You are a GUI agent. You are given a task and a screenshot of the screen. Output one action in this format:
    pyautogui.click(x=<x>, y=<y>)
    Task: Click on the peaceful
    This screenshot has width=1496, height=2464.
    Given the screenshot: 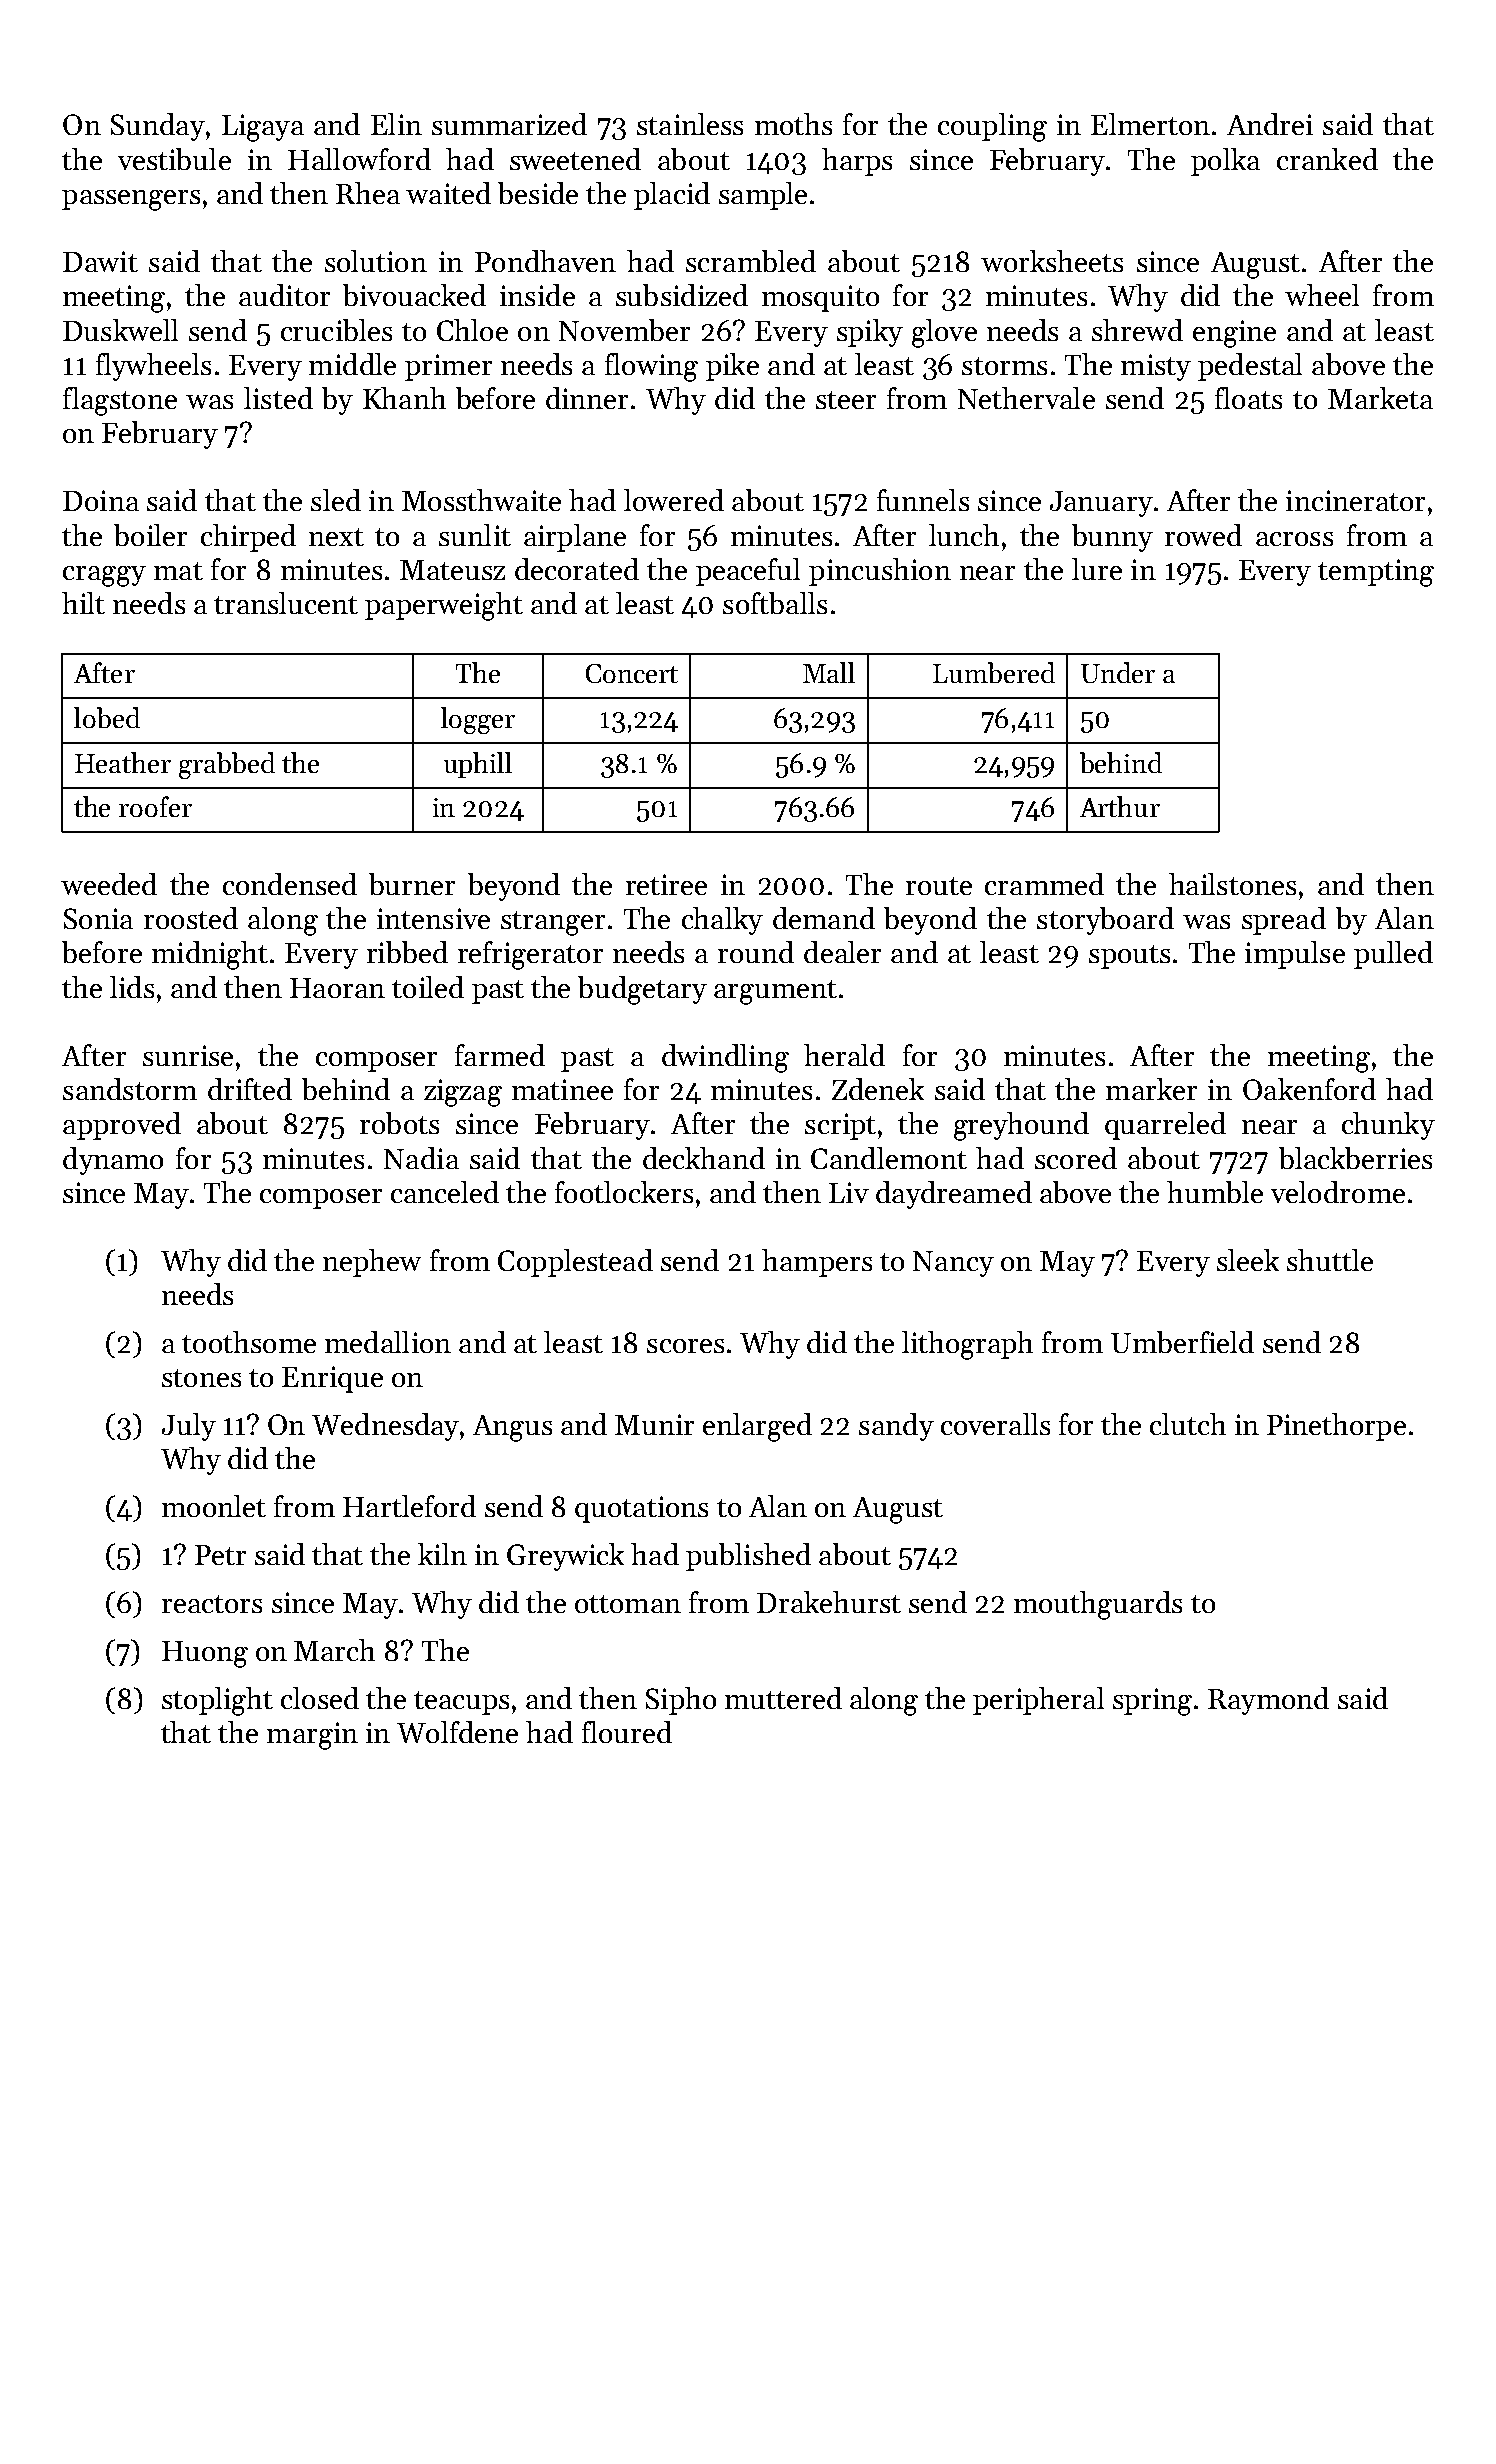 What is the action you would take?
    pyautogui.click(x=748, y=572)
